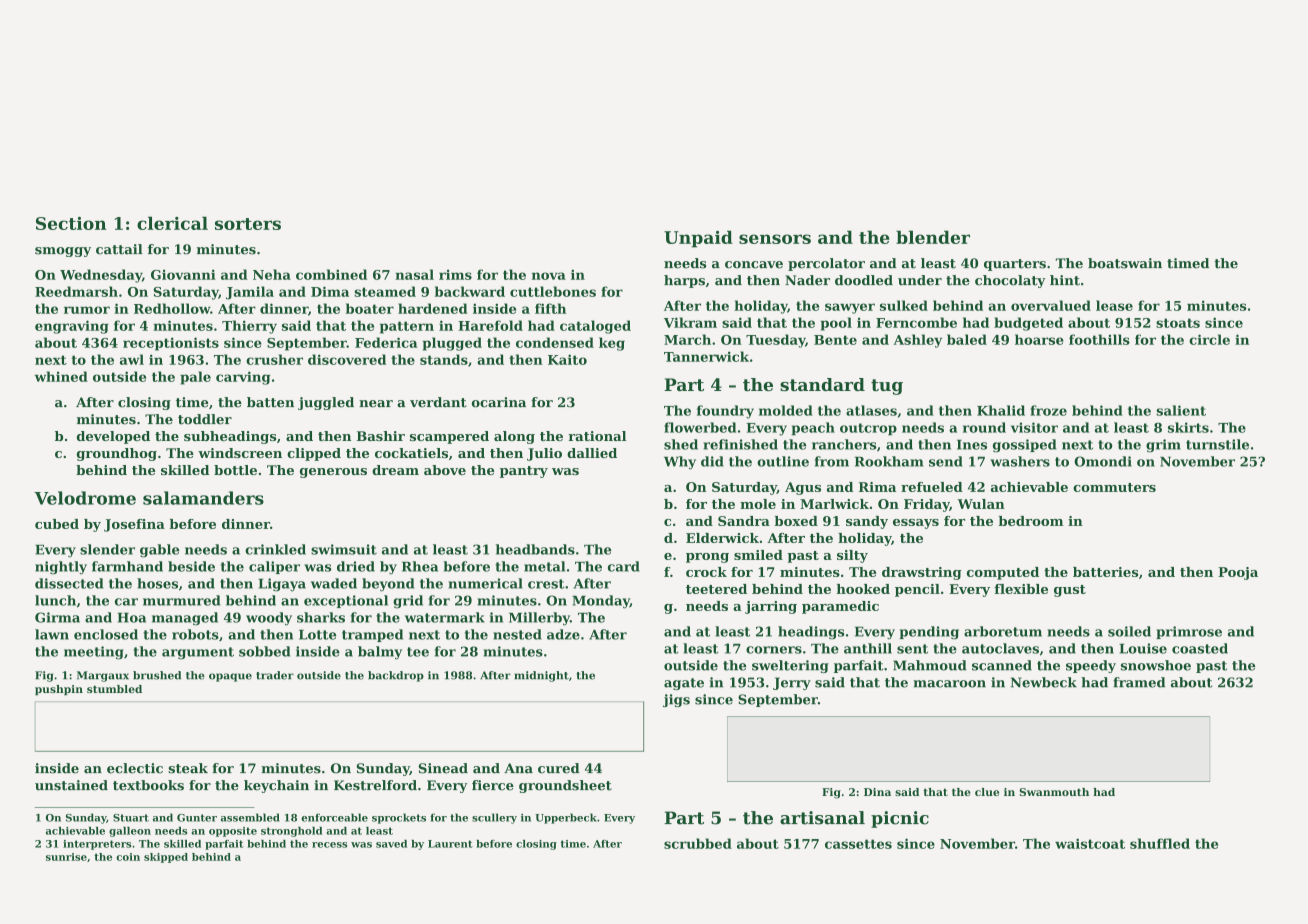  Describe the element at coordinates (1051, 305) in the screenshot. I see `overvalued` at that location.
